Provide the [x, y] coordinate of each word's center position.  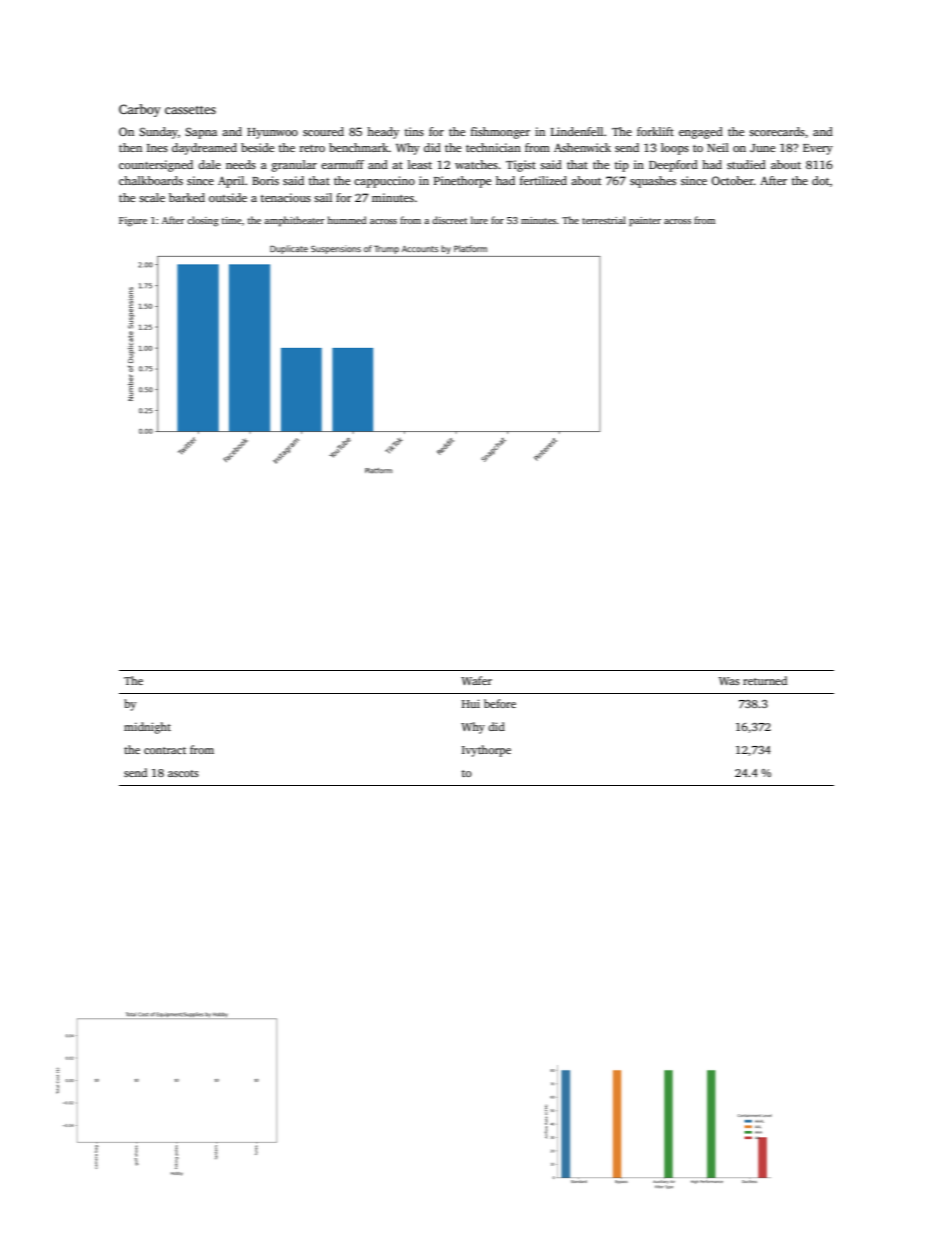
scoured [323, 131]
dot [821, 180]
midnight [147, 728]
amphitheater [294, 221]
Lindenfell [577, 131]
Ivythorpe [486, 751]
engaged [701, 133]
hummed [347, 220]
